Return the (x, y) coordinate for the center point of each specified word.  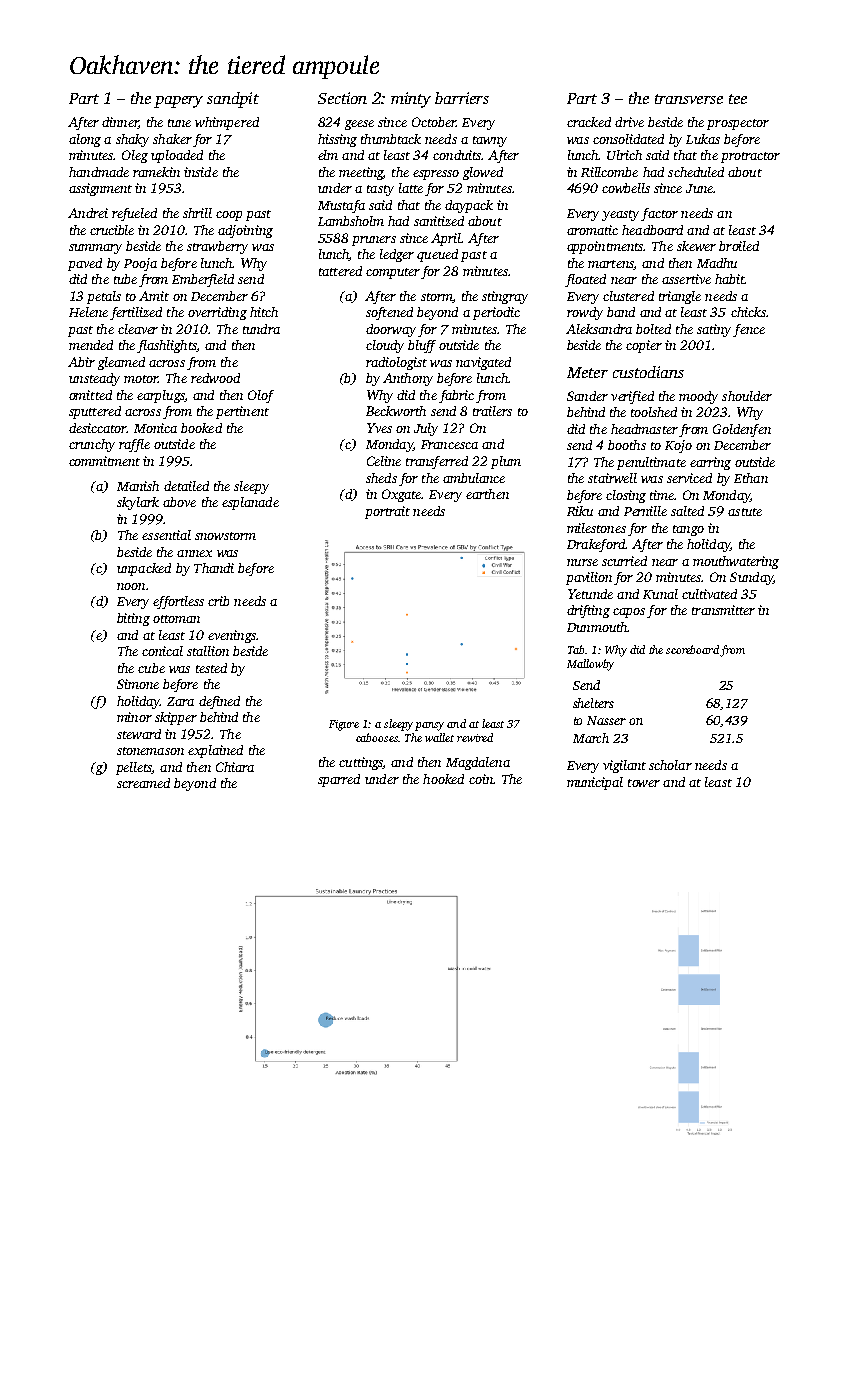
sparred (339, 780)
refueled (134, 214)
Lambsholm (351, 221)
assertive (686, 279)
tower (644, 783)
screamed (143, 783)
